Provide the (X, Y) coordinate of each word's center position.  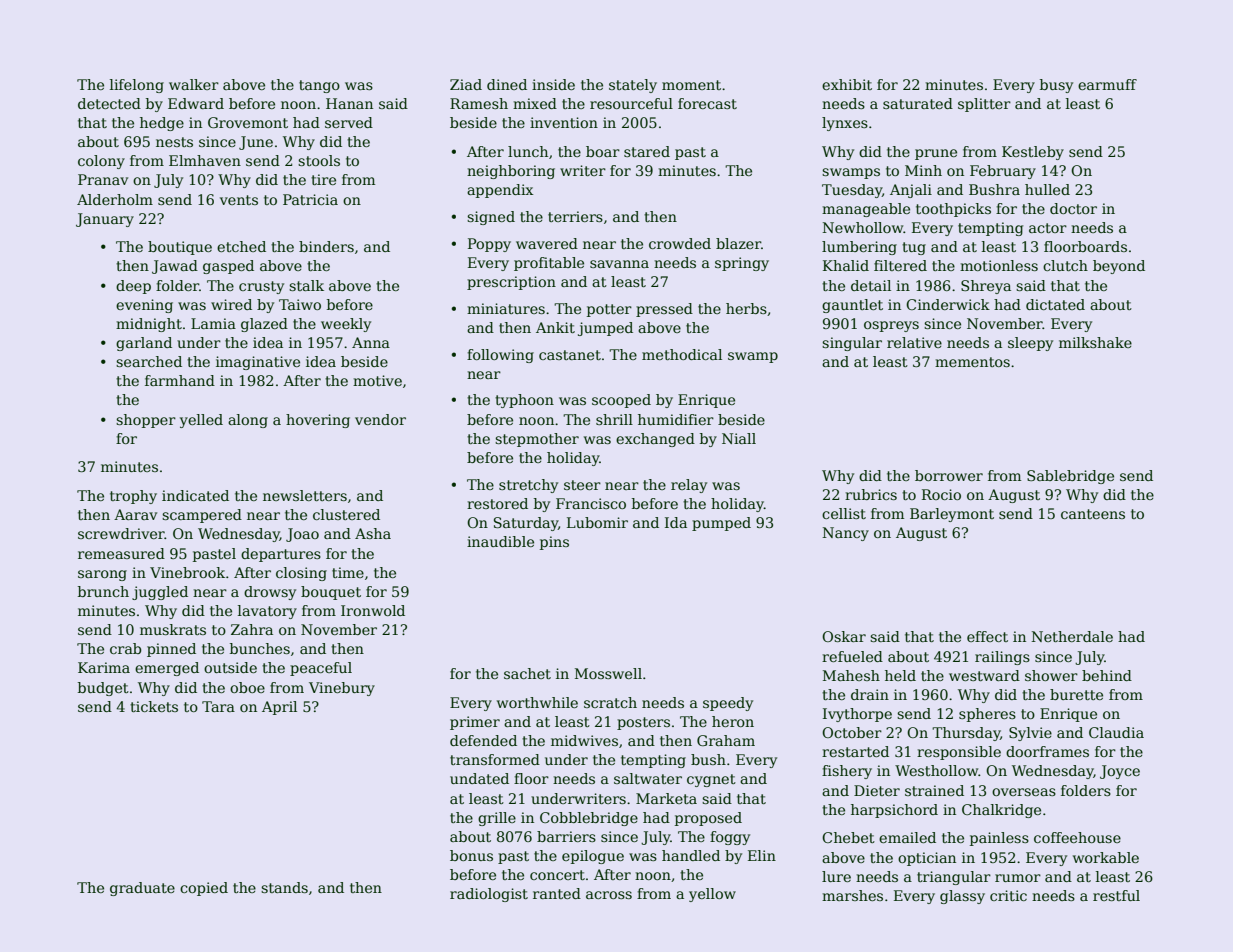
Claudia (1116, 732)
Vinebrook (187, 572)
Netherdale (1072, 636)
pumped (721, 524)
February (1003, 172)
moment (691, 85)
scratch (610, 702)
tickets (154, 706)
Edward (196, 103)
